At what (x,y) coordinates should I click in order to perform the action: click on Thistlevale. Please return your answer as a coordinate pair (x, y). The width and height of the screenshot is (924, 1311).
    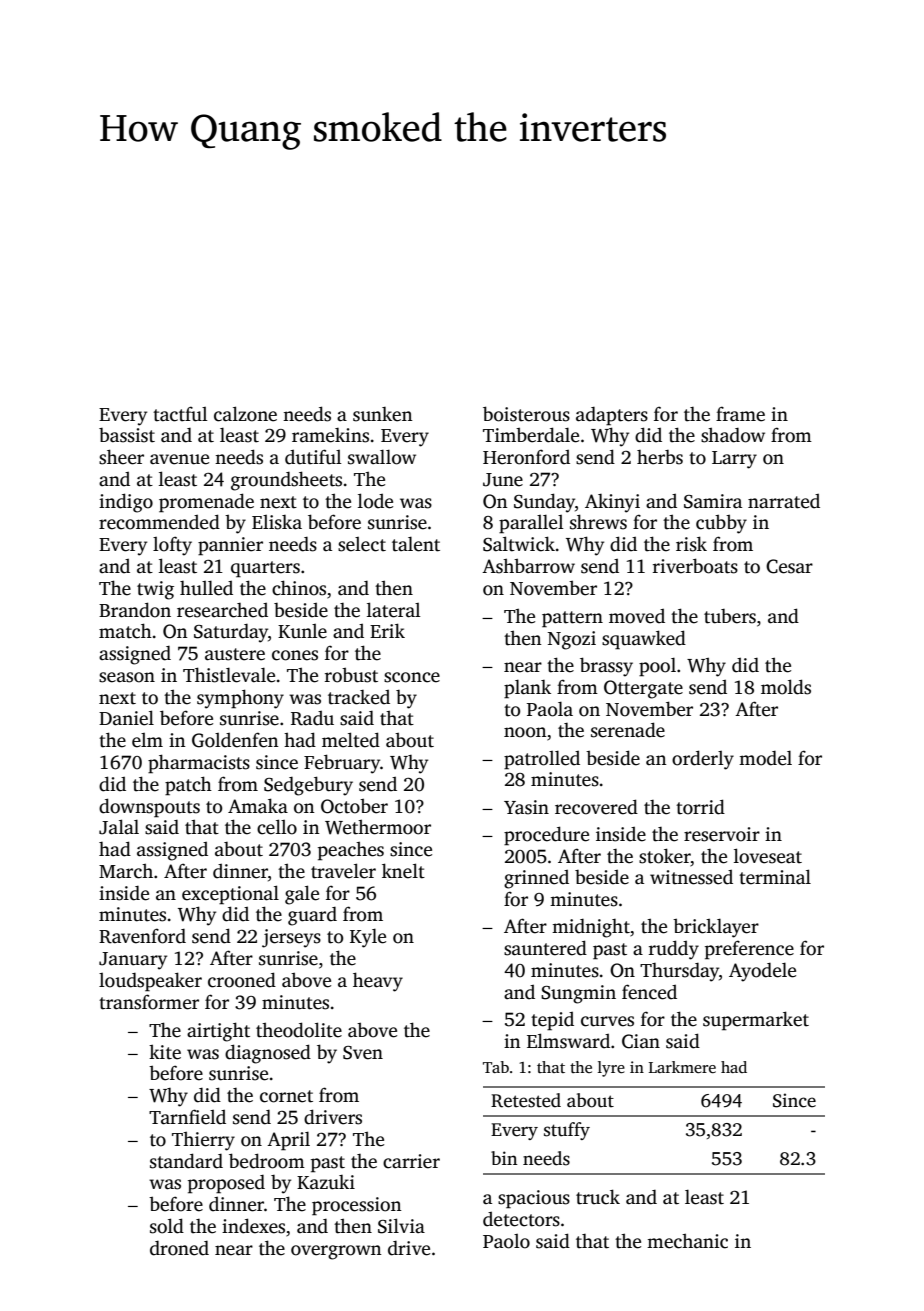
    Looking at the image, I should click on (229, 675).
